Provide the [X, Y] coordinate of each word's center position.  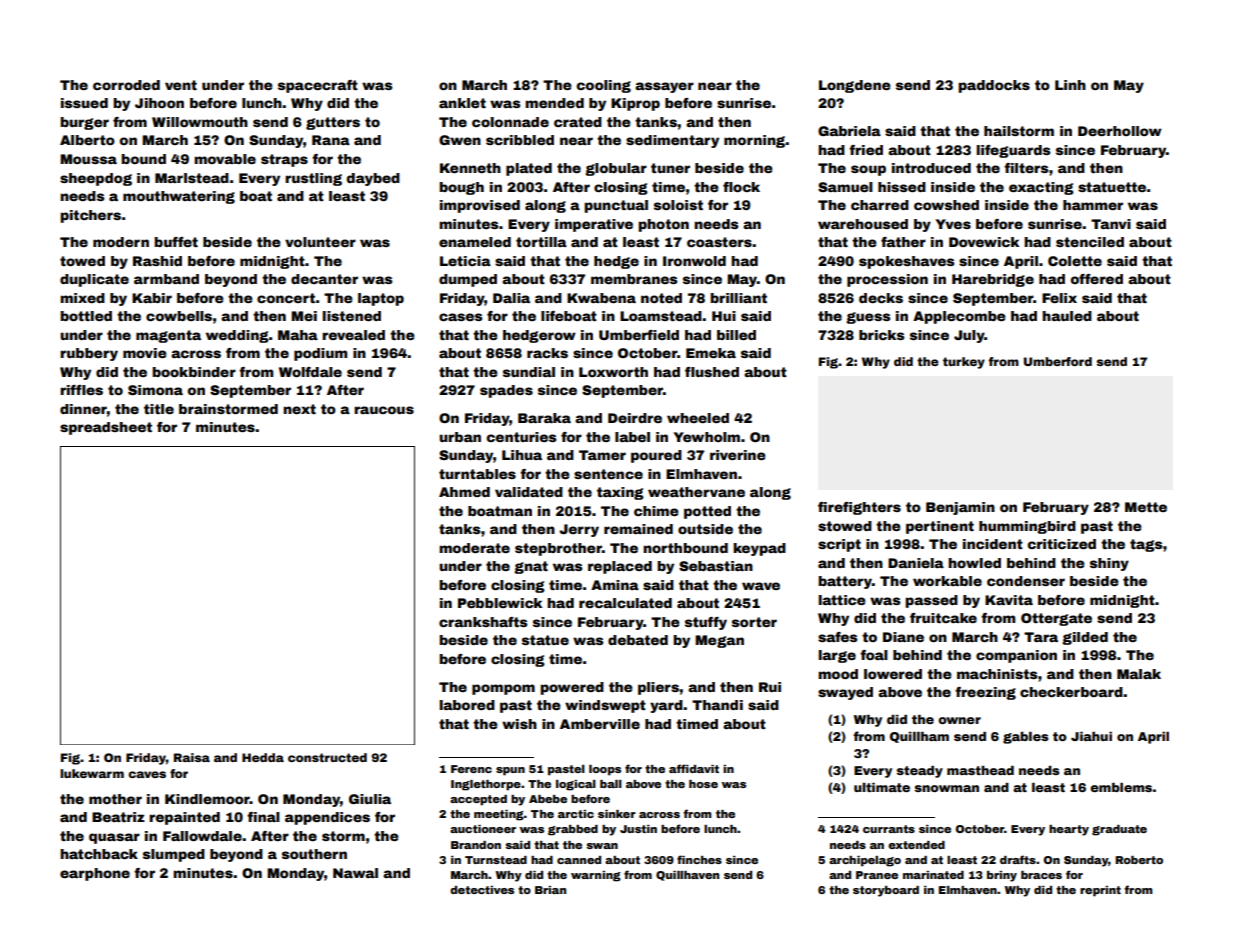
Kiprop [635, 104]
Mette [1146, 507]
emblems [1121, 787]
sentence [608, 474]
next [299, 409]
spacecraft [318, 86]
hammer [1093, 205]
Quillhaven [687, 876]
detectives [482, 890]
